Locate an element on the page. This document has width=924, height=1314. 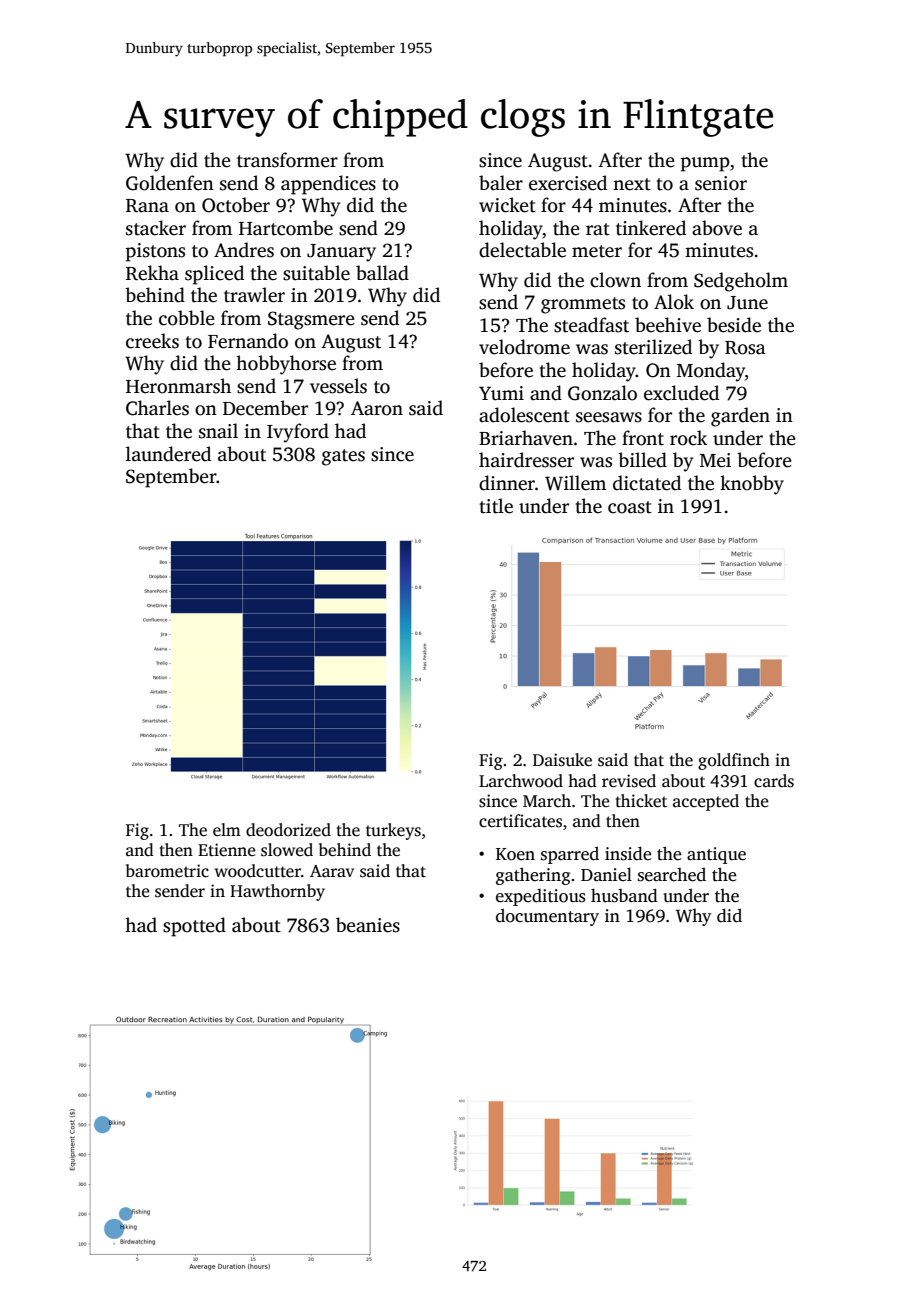
baler is located at coordinates (501, 183).
